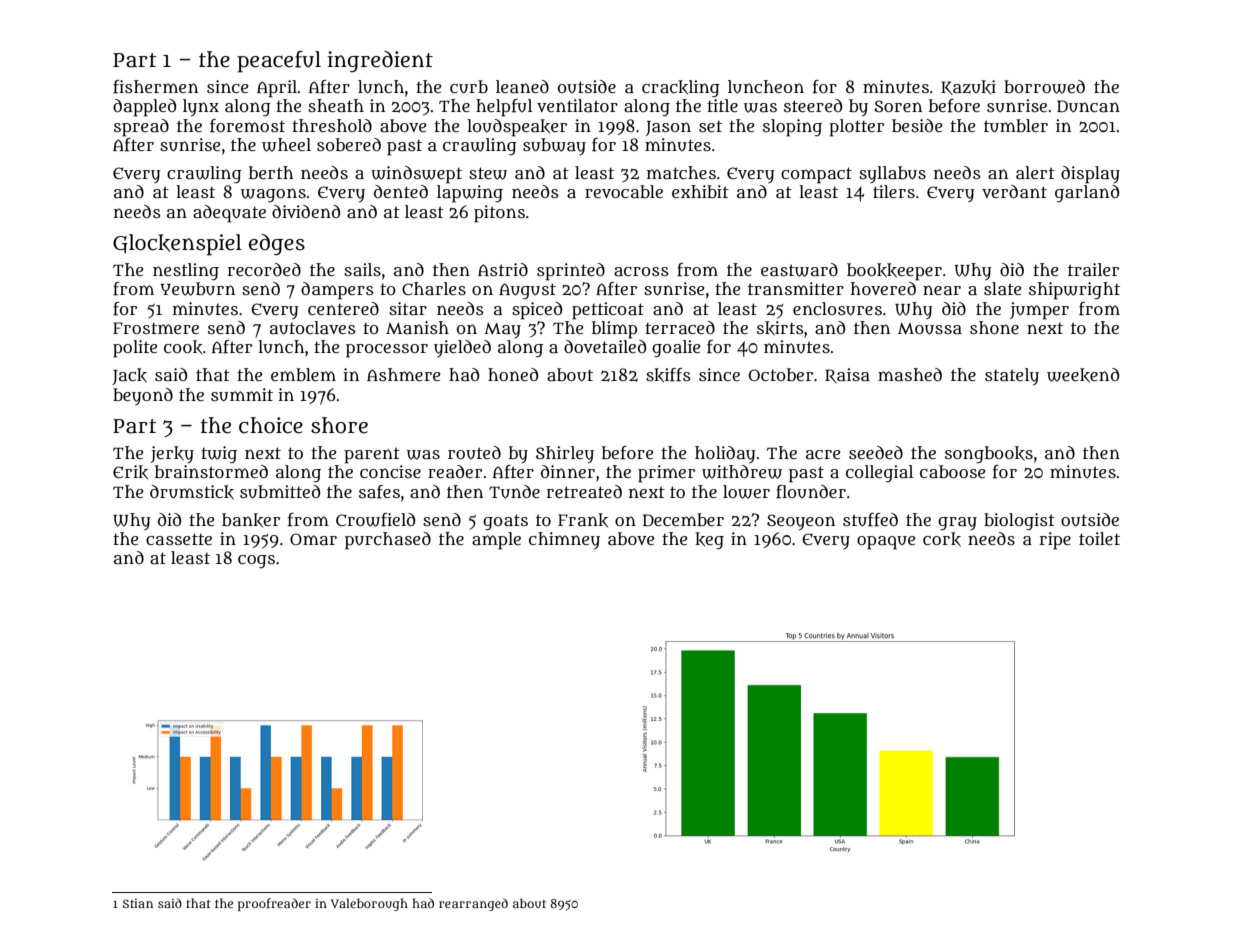  What do you see at coordinates (473, 904) in the screenshot?
I see `rearranged` at bounding box center [473, 904].
